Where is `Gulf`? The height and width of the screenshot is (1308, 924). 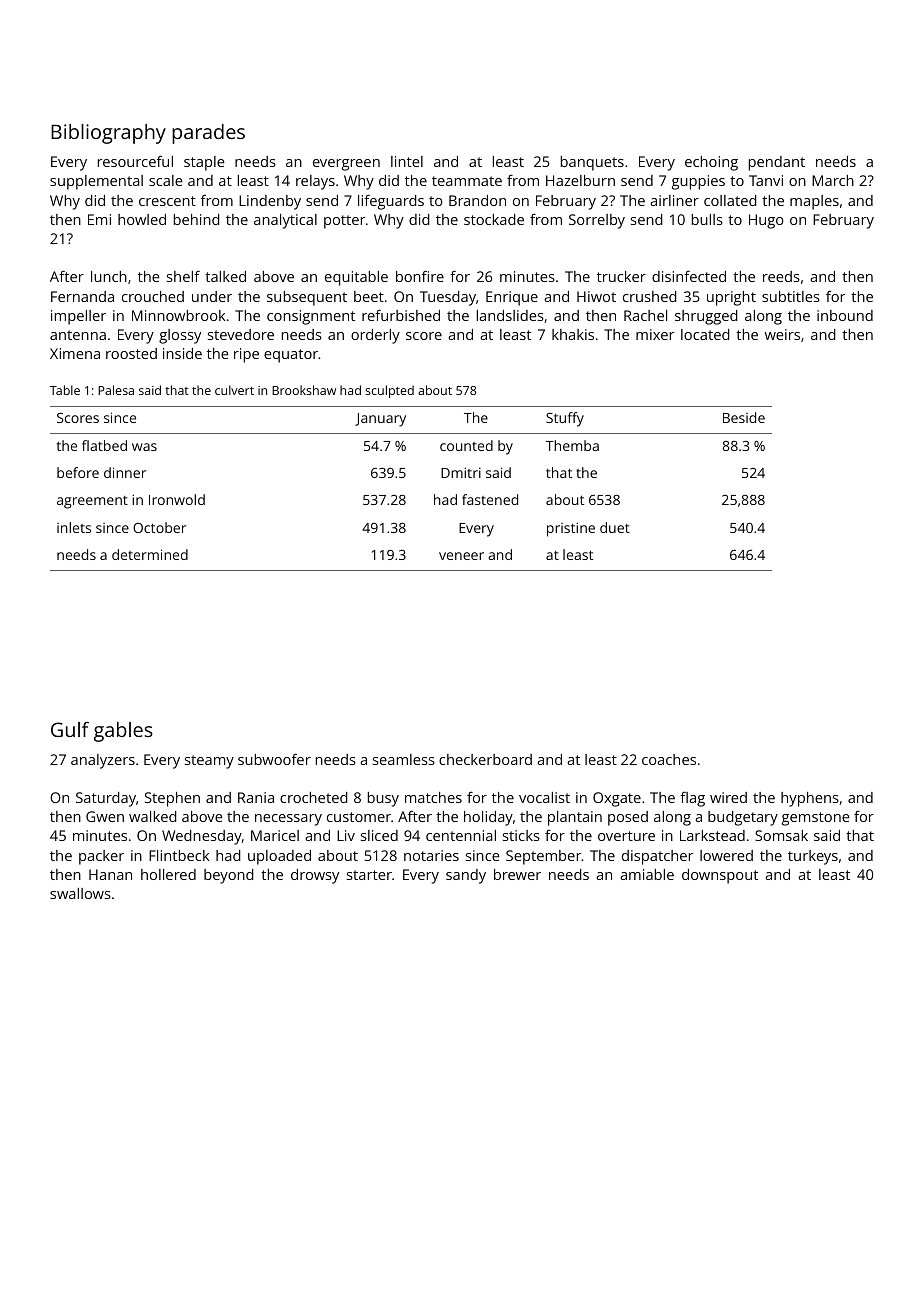 Gulf is located at coordinates (70, 729).
